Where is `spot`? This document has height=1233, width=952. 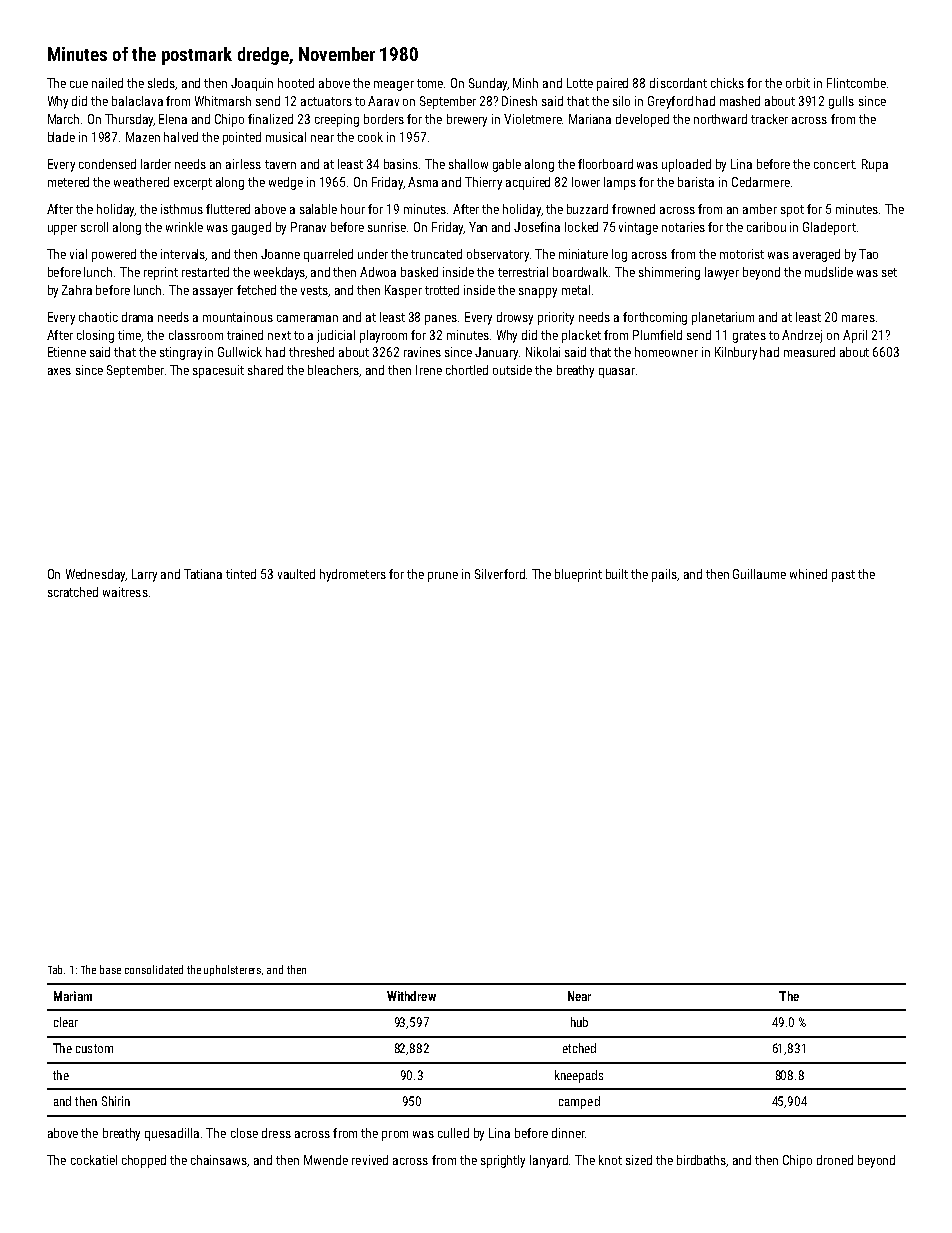 spot is located at coordinates (792, 211).
